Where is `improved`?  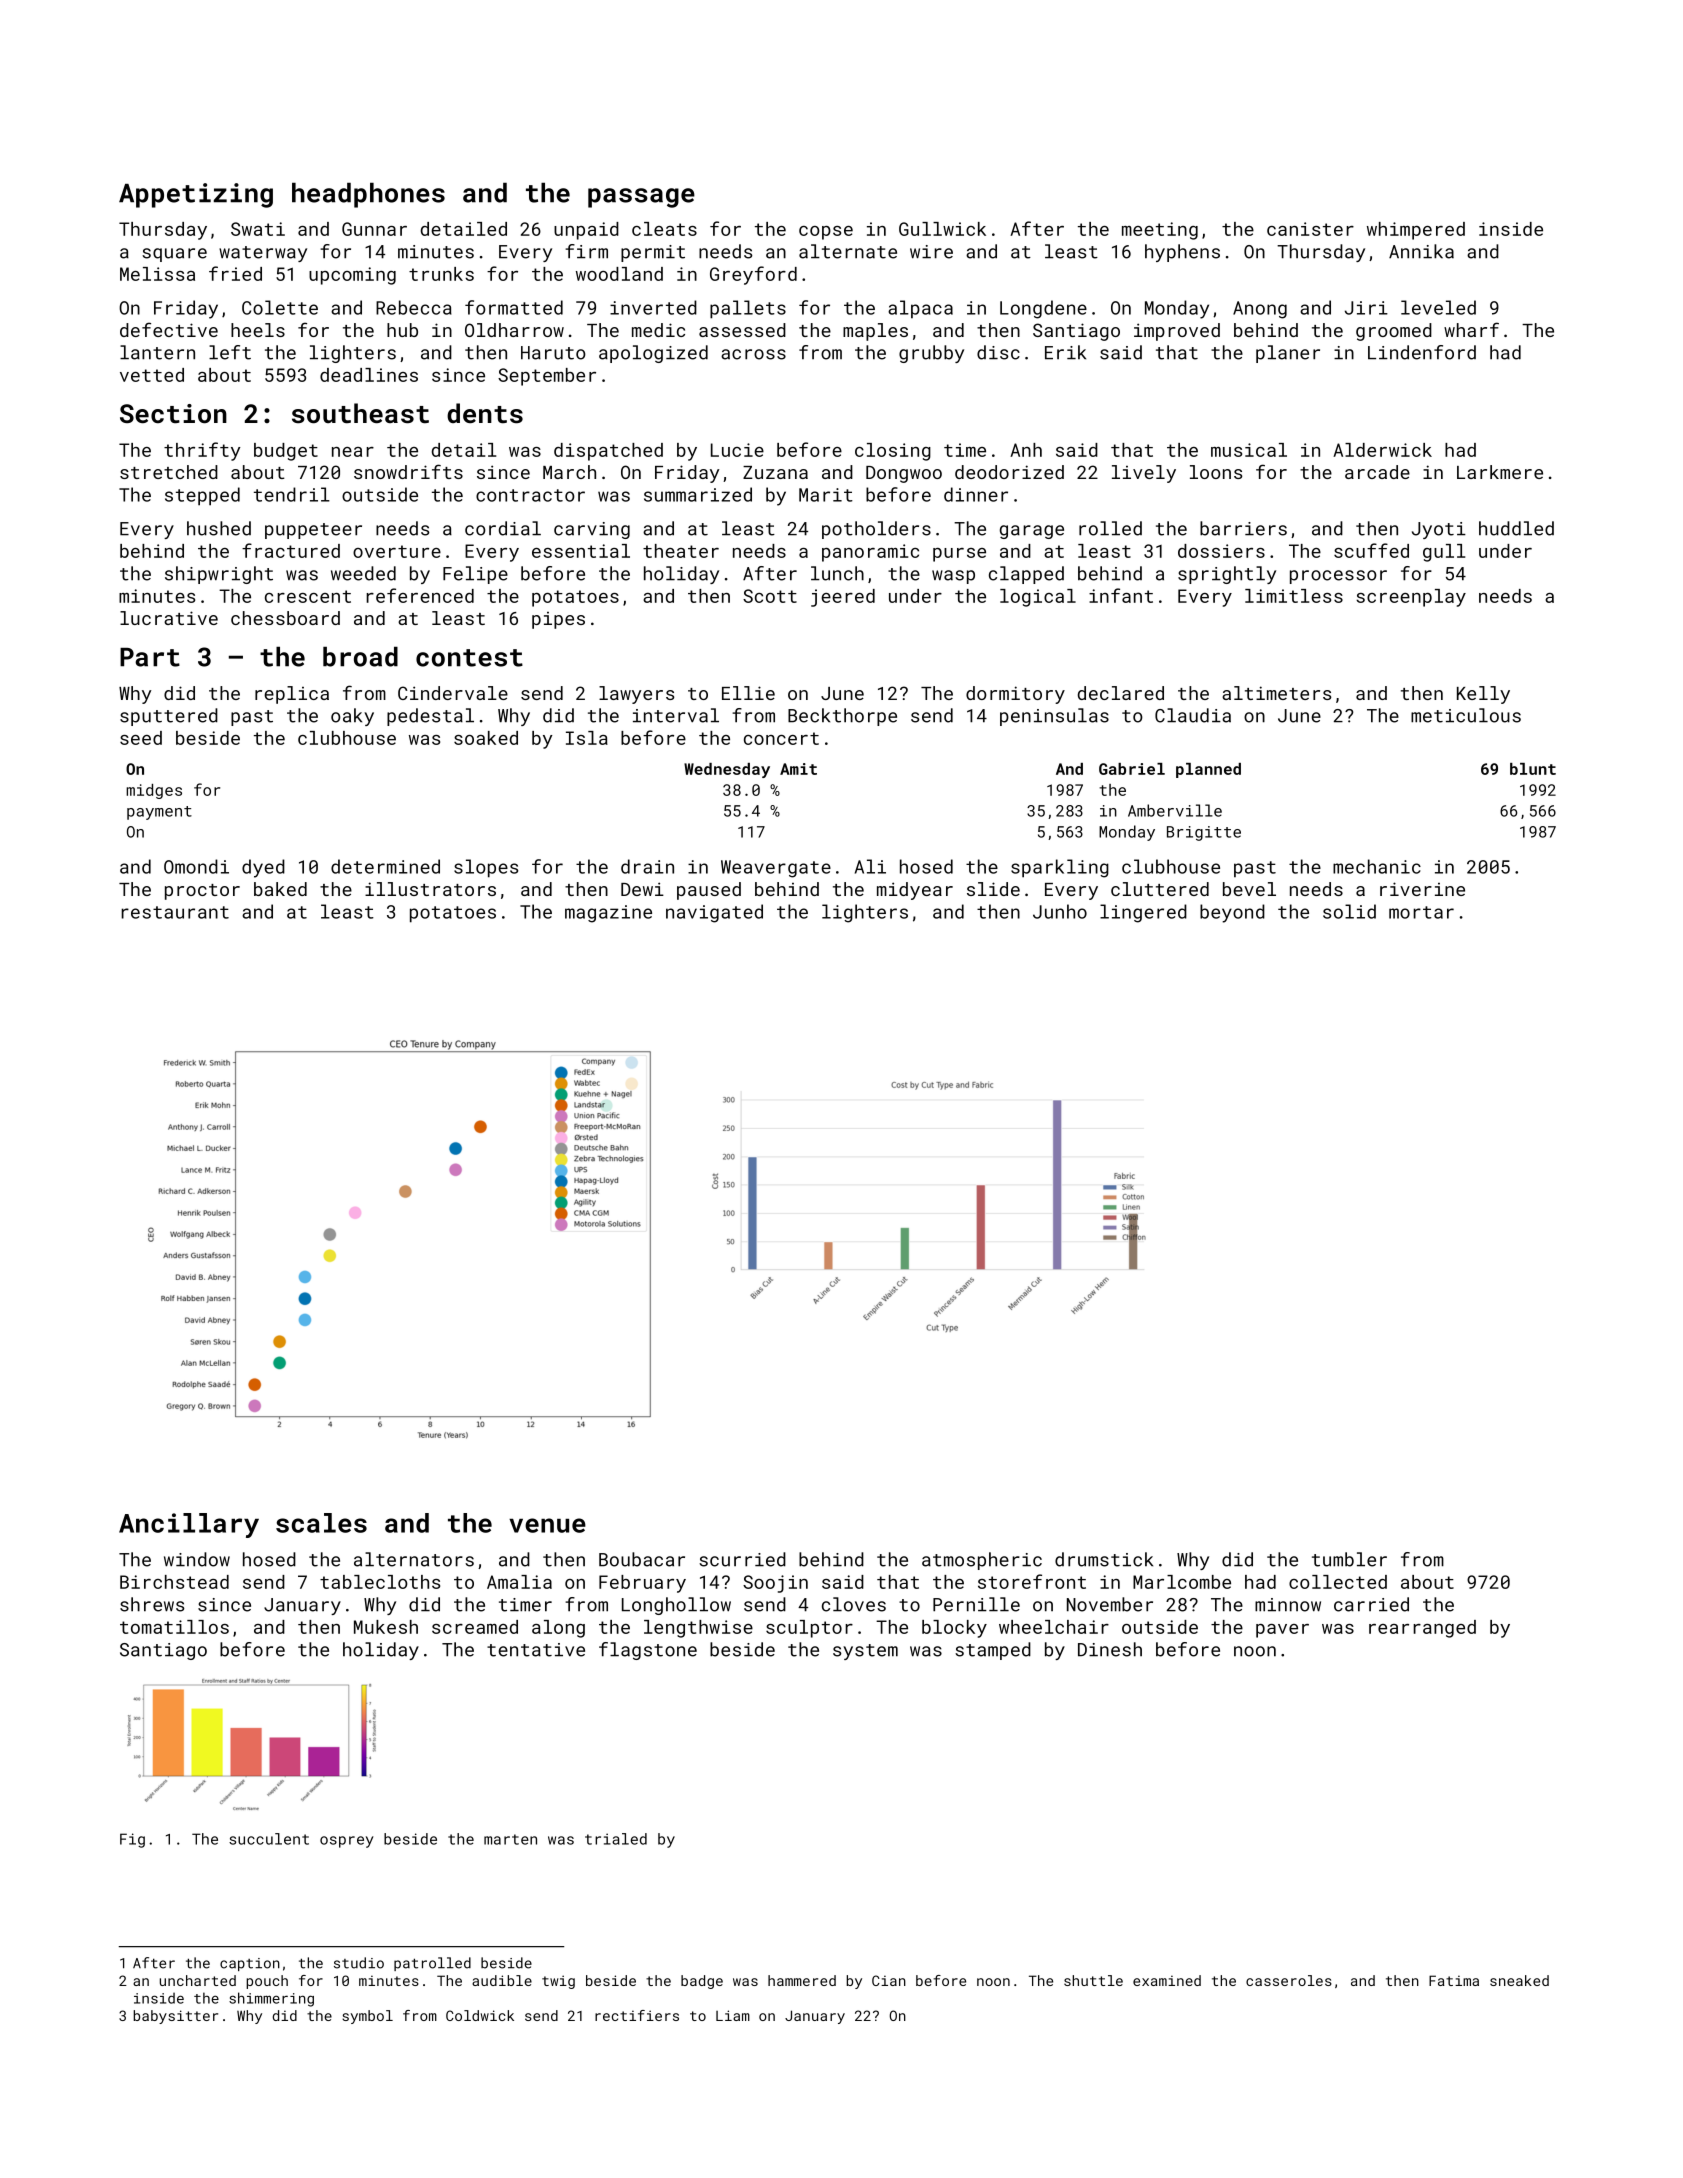
improved is located at coordinates (1177, 332).
